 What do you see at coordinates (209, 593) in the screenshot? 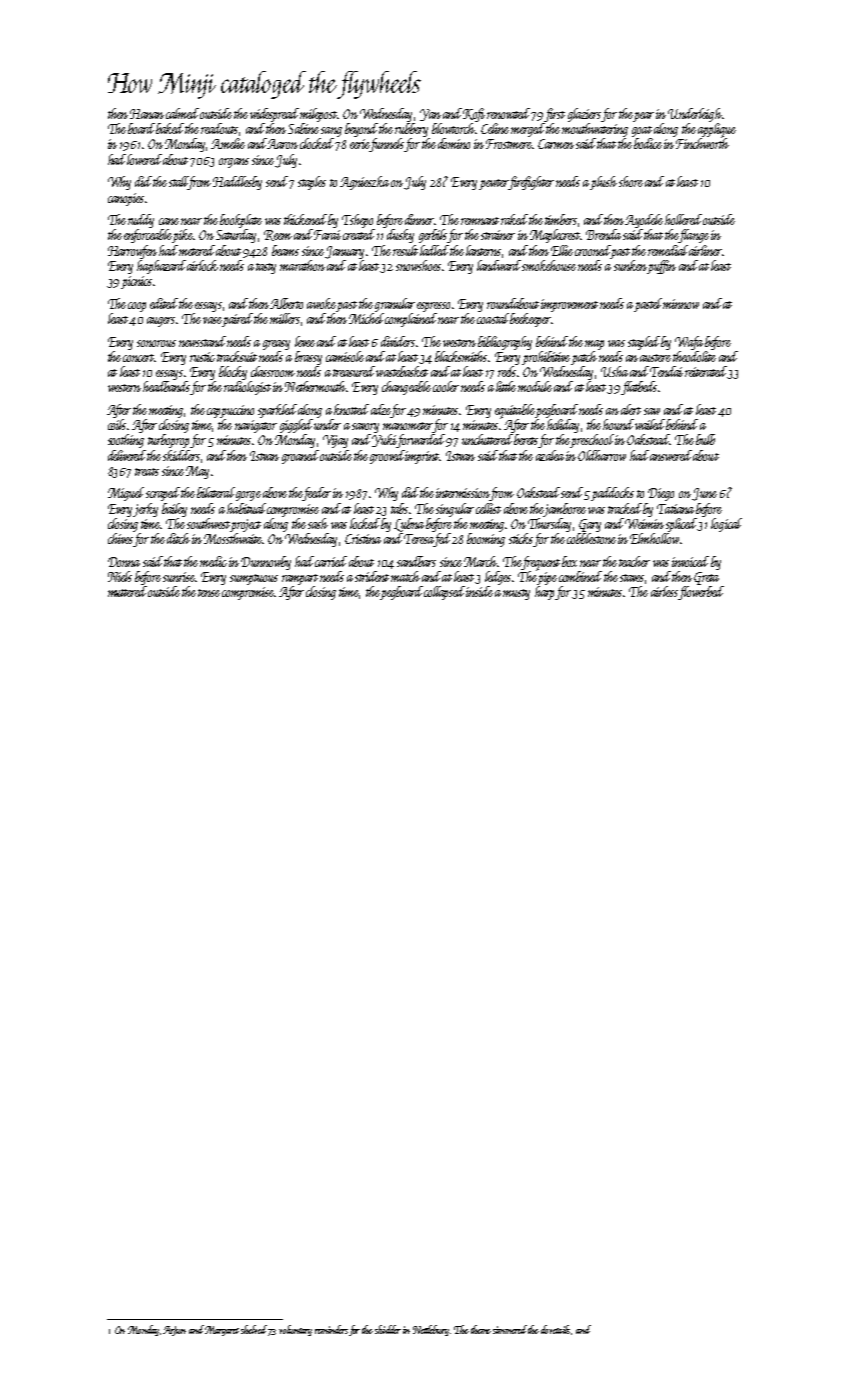
I see `tense` at bounding box center [209, 593].
